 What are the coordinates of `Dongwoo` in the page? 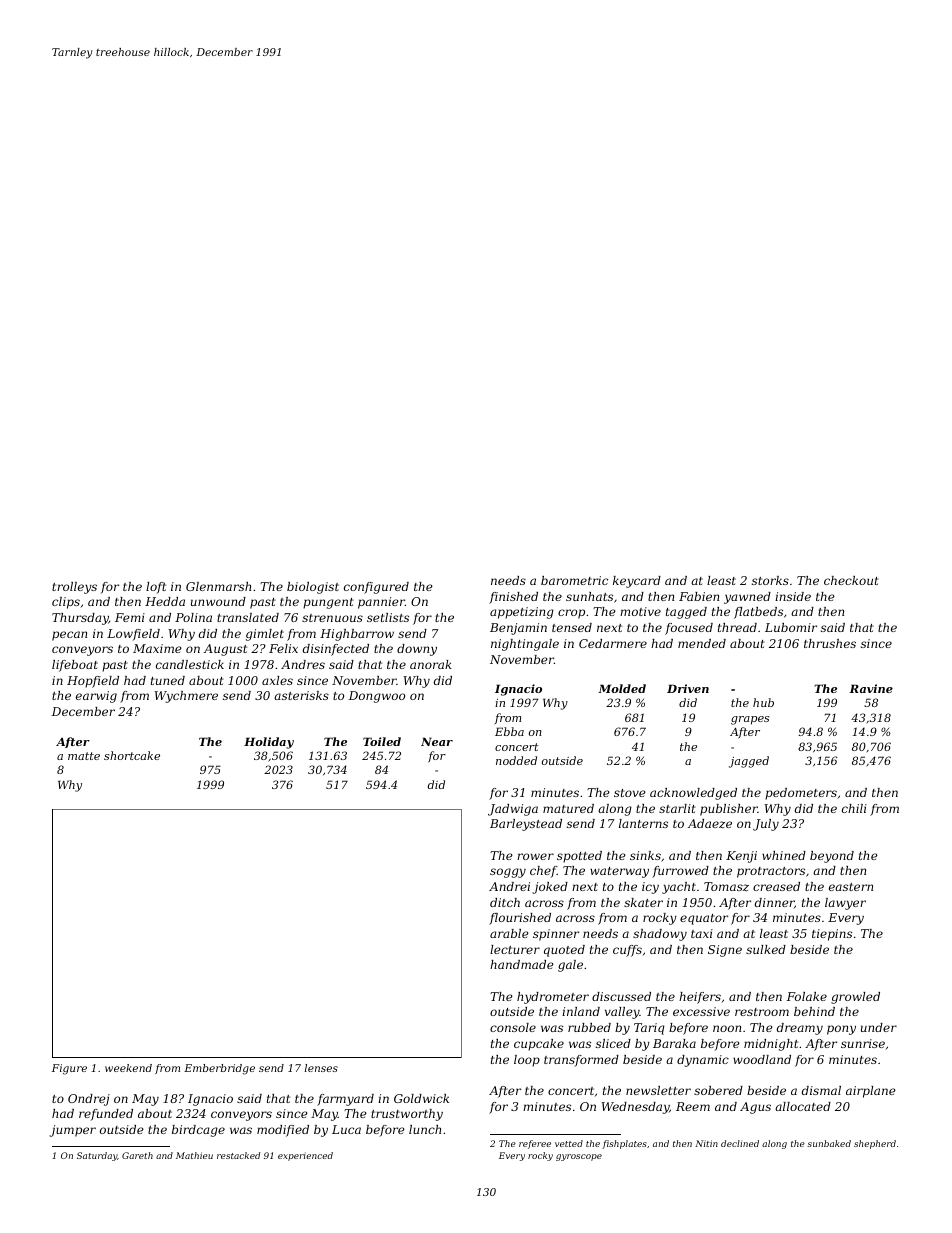 It's located at (377, 697).
